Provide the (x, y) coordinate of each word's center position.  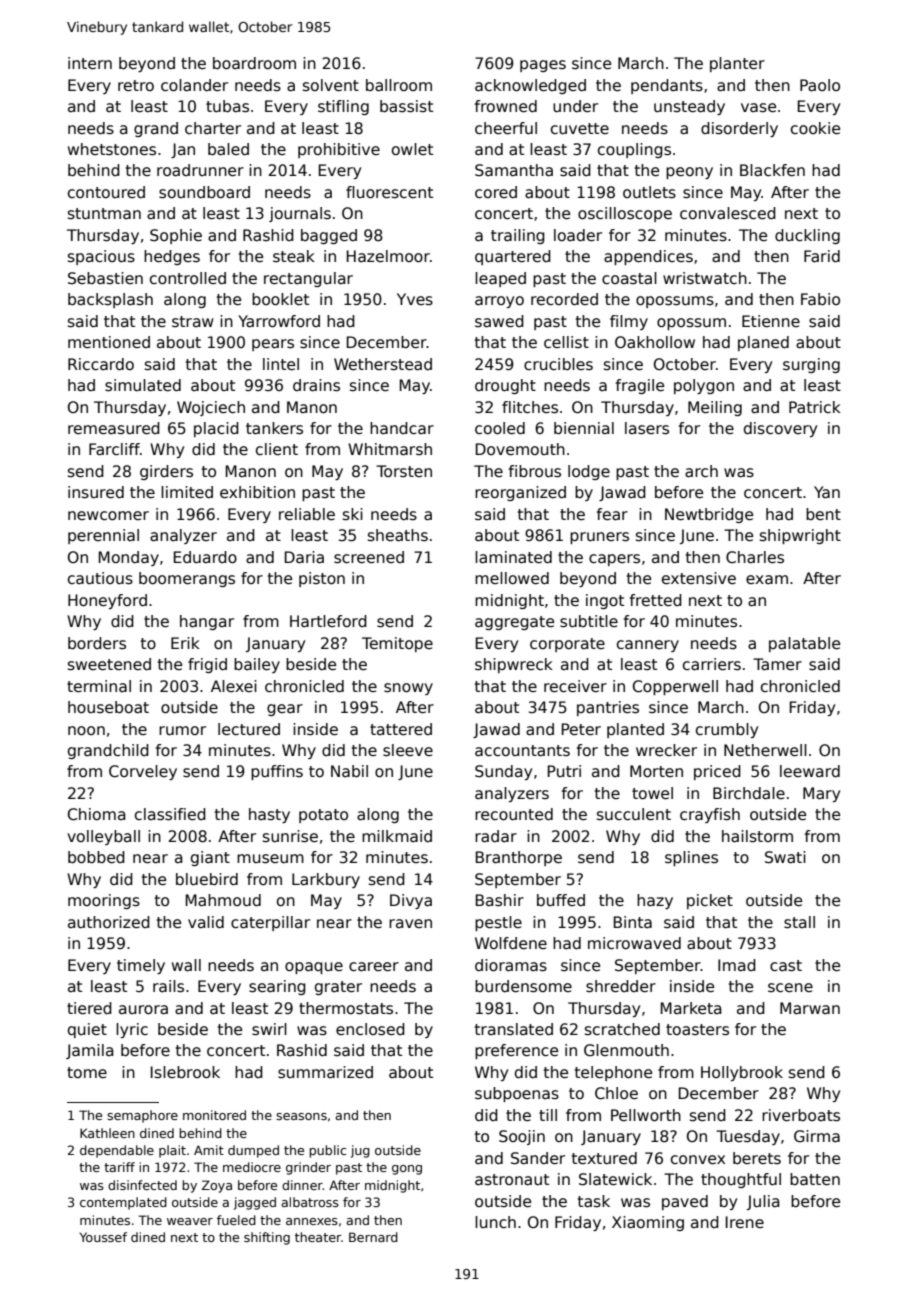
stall (799, 922)
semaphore (142, 1116)
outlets (649, 192)
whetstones (112, 149)
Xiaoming (648, 1223)
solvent (331, 85)
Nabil (349, 771)
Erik (185, 643)
